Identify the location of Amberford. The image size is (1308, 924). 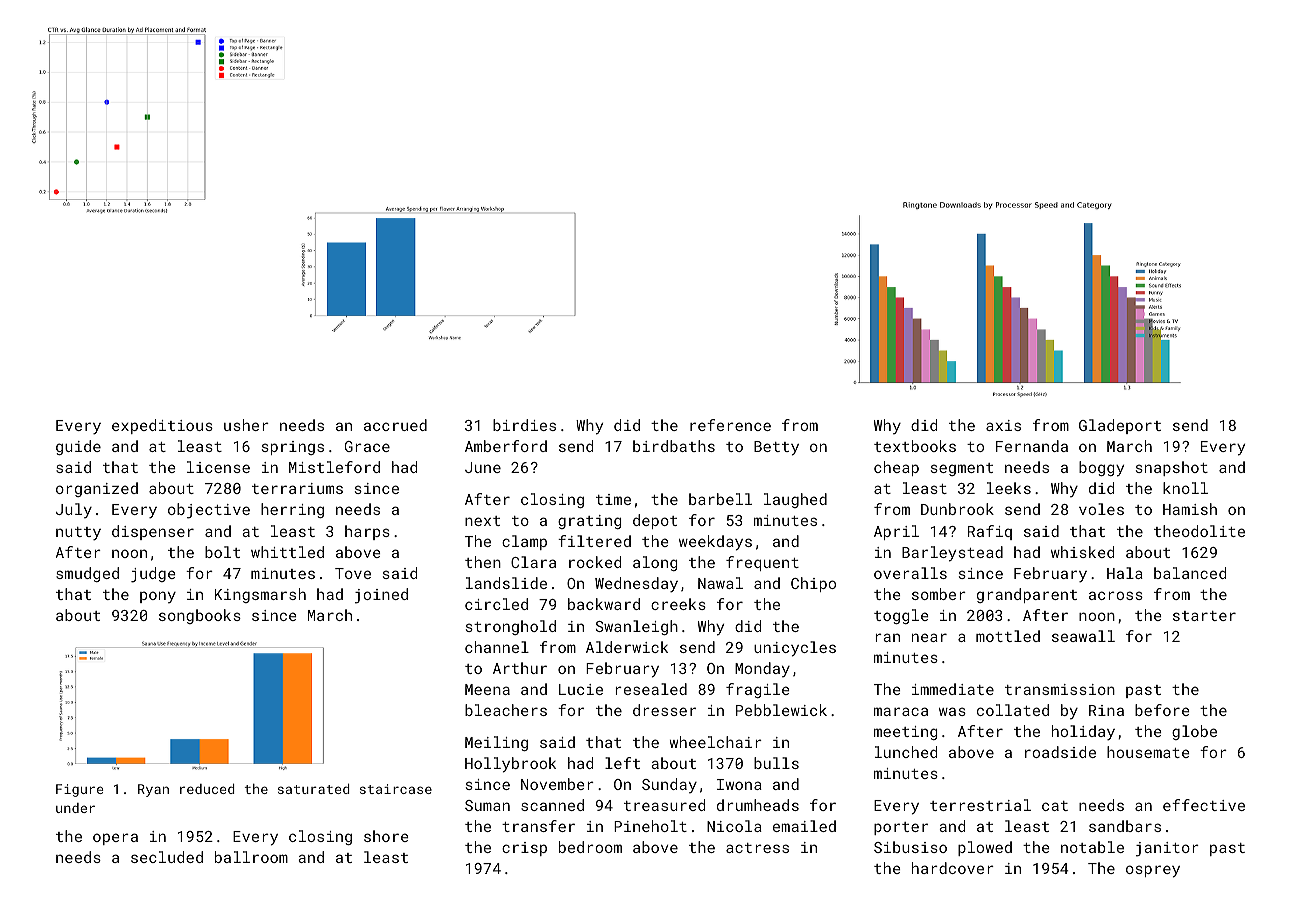
(506, 446).
